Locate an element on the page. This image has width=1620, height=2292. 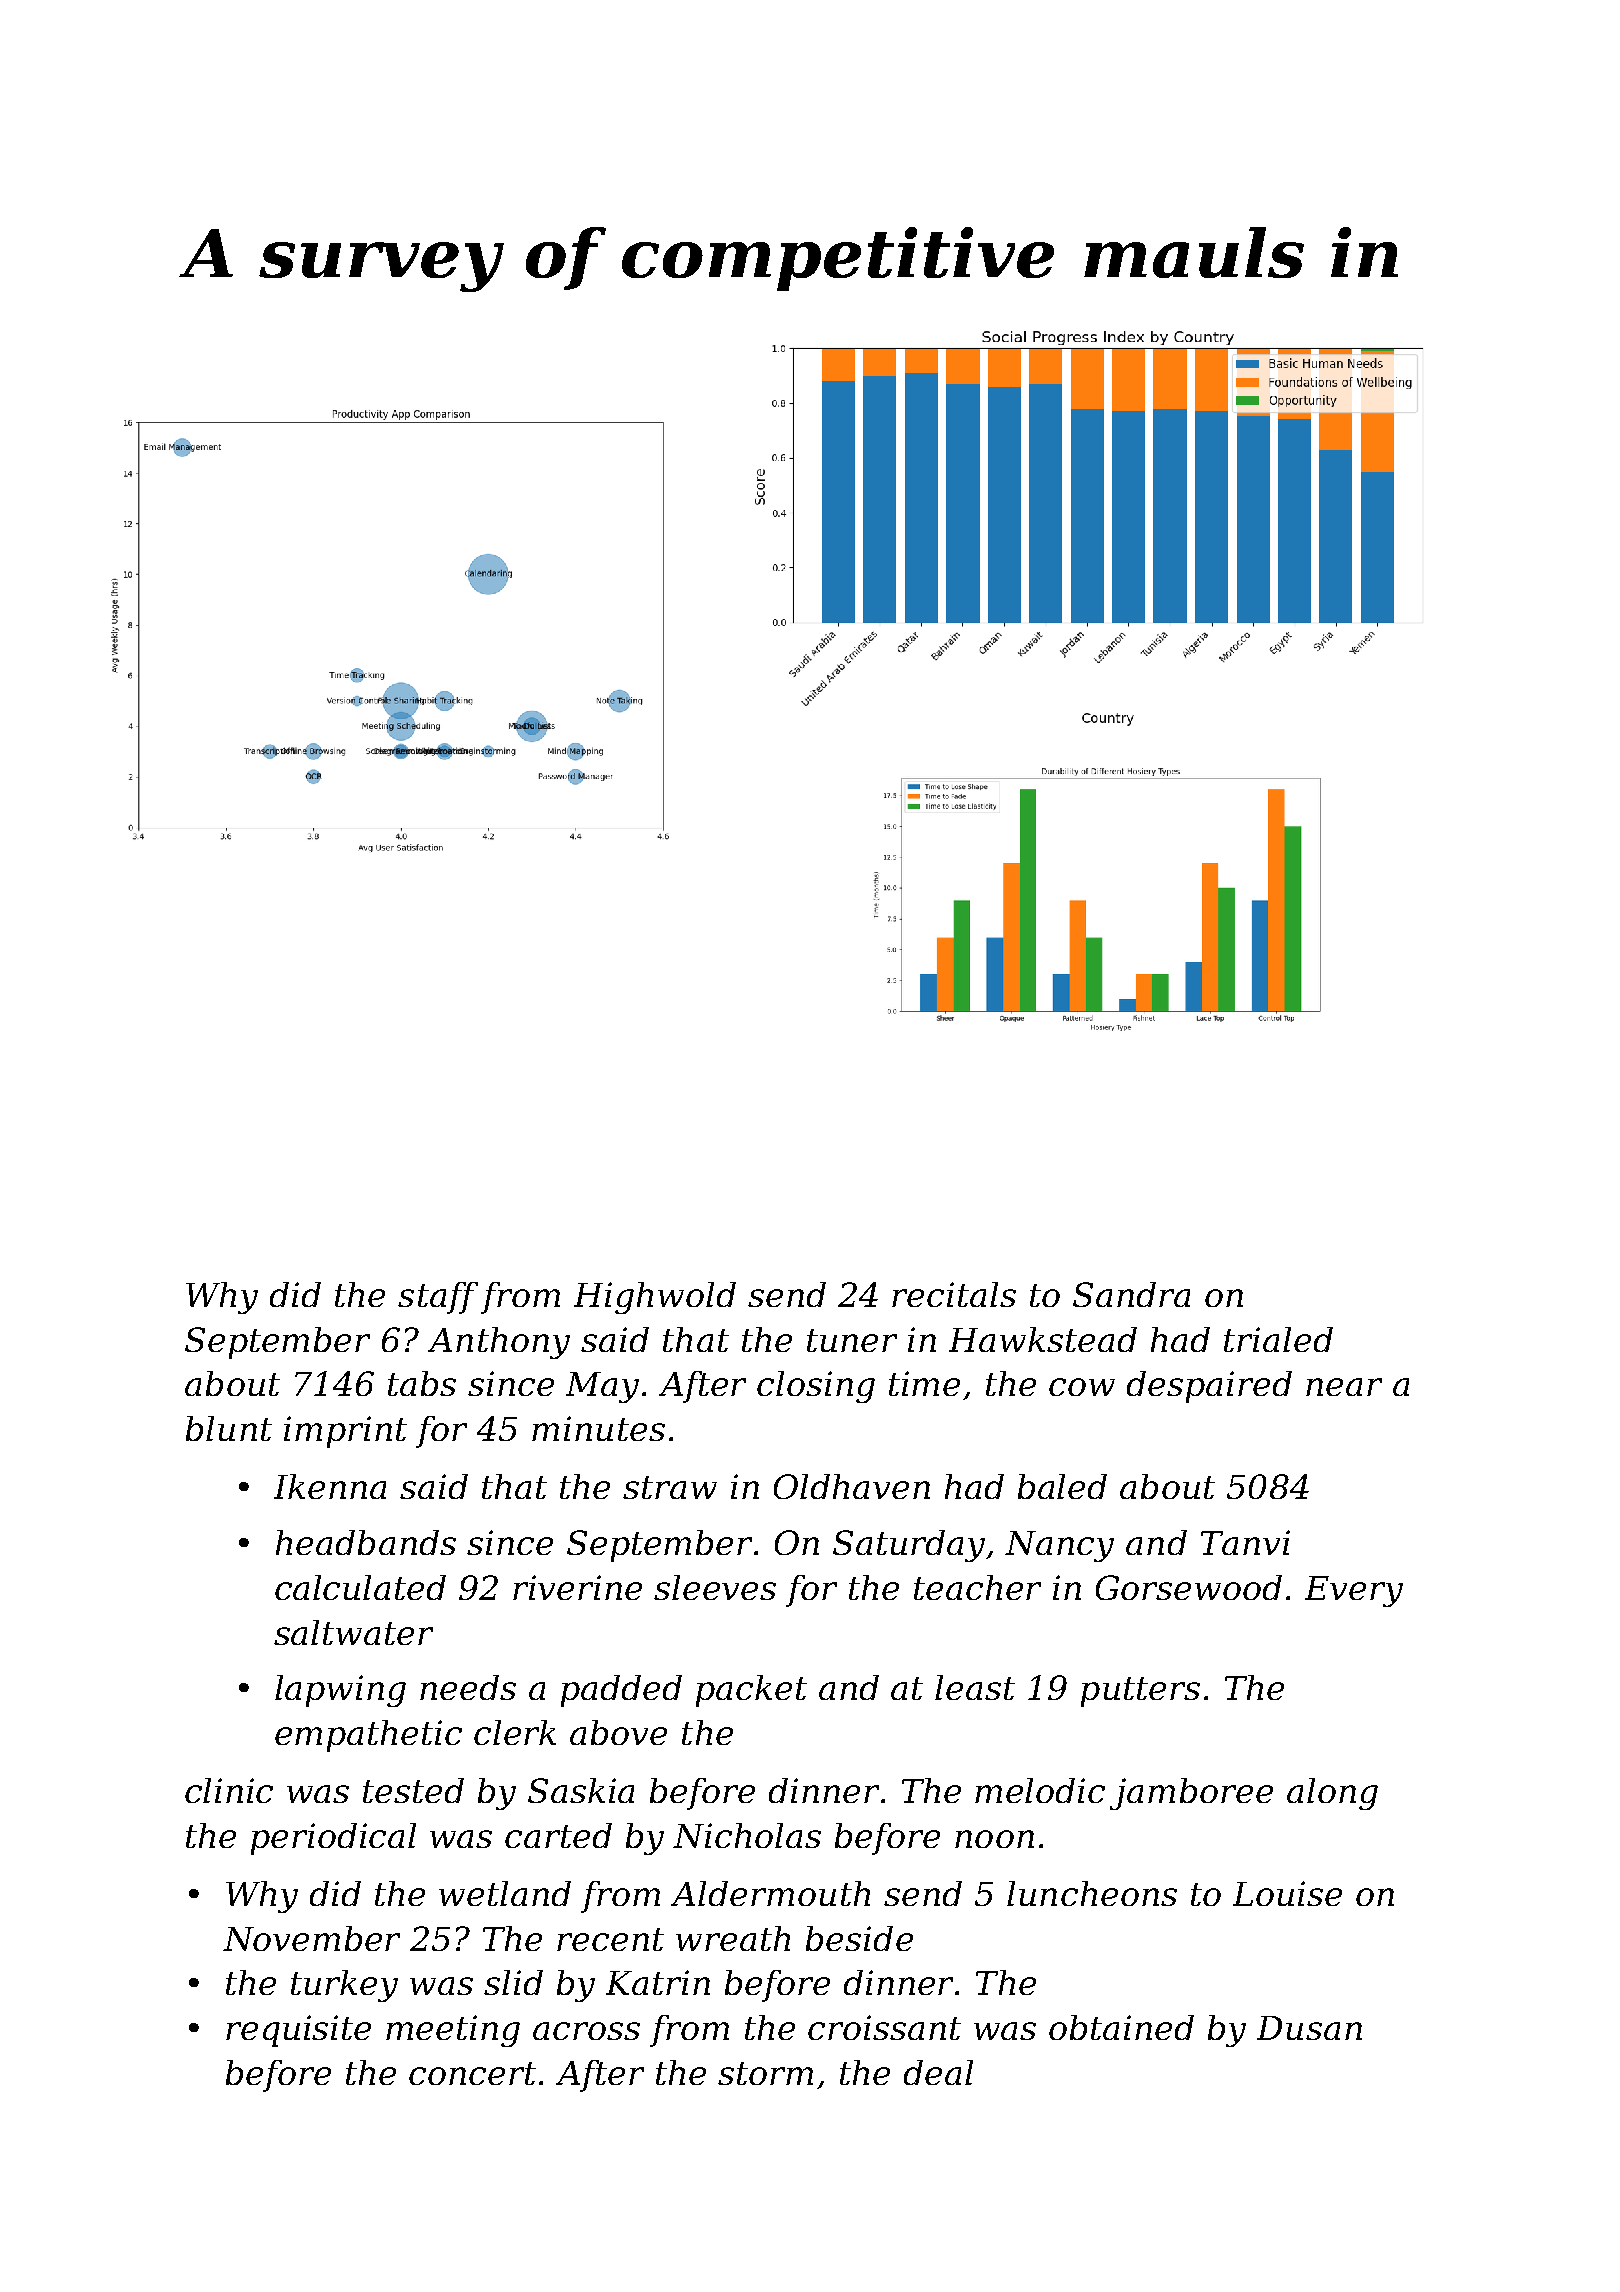
recitals is located at coordinates (954, 1294).
